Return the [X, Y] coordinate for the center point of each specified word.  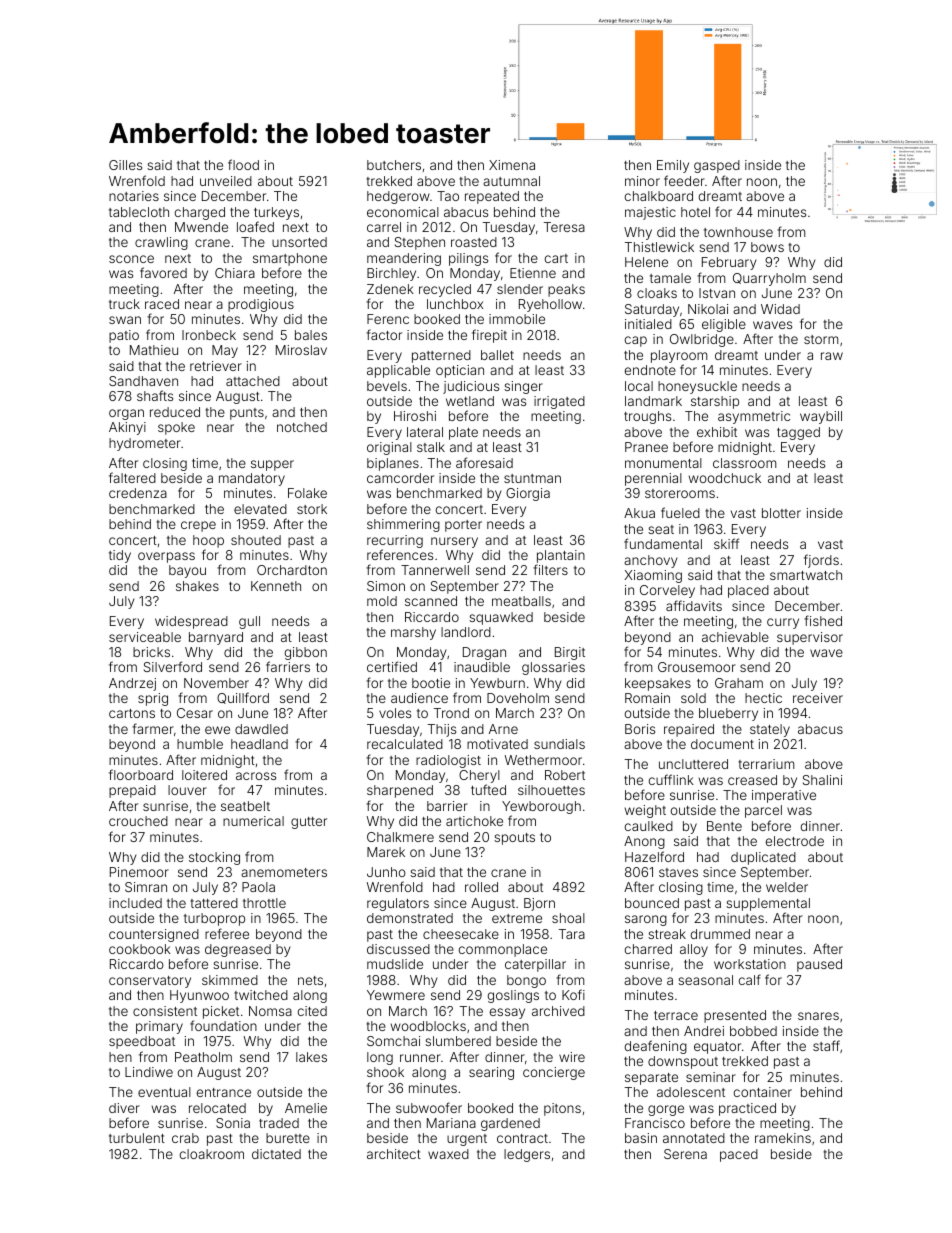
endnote [650, 370]
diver [124, 1108]
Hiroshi [415, 416]
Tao [448, 196]
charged [200, 213]
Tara [572, 934]
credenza [138, 493]
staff [826, 1045]
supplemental [768, 904]
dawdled [261, 729]
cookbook [140, 949]
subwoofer [429, 1107]
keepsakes [658, 684]
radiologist [448, 761]
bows [767, 247]
